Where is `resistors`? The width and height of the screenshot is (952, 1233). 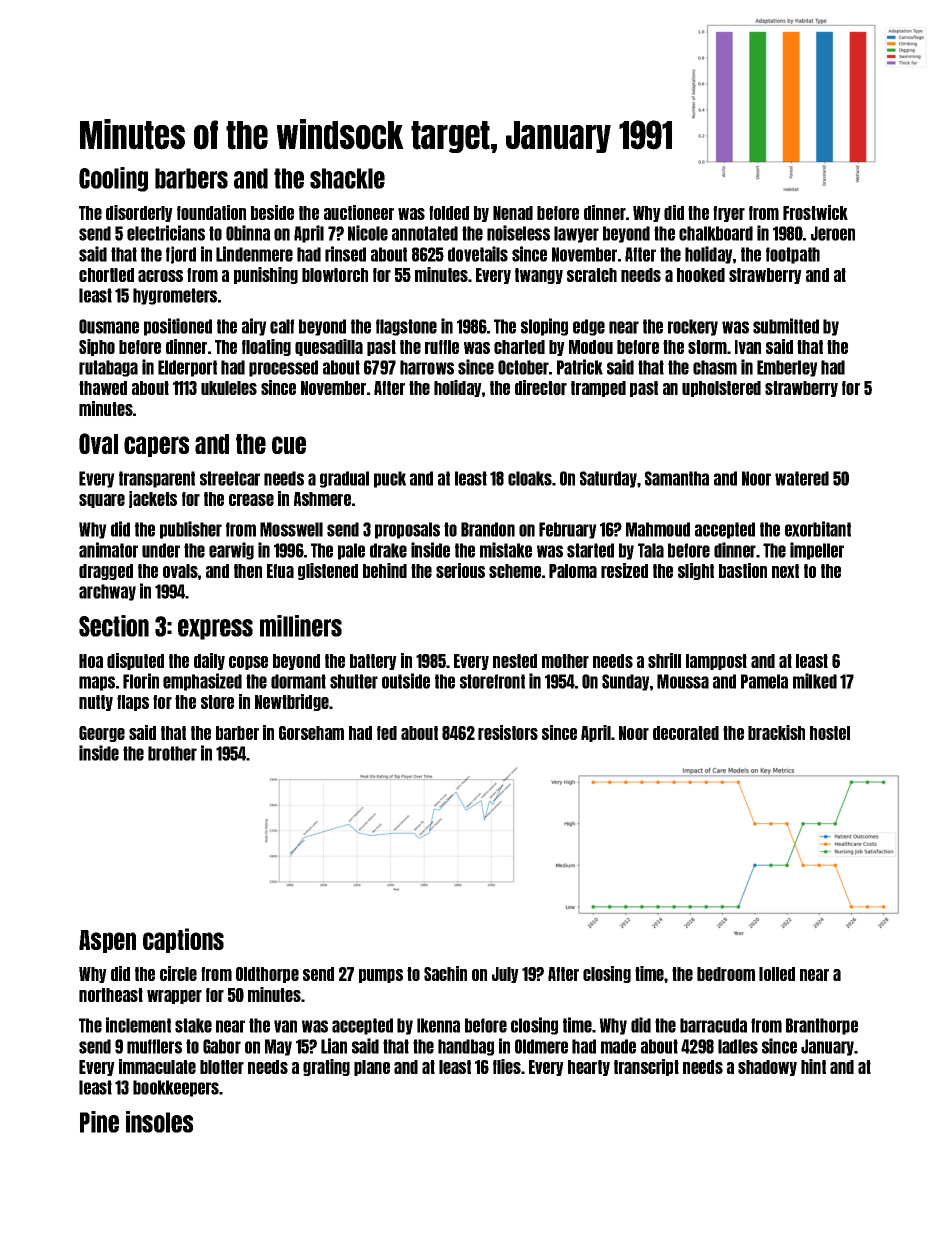 resistors is located at coordinates (508, 732).
